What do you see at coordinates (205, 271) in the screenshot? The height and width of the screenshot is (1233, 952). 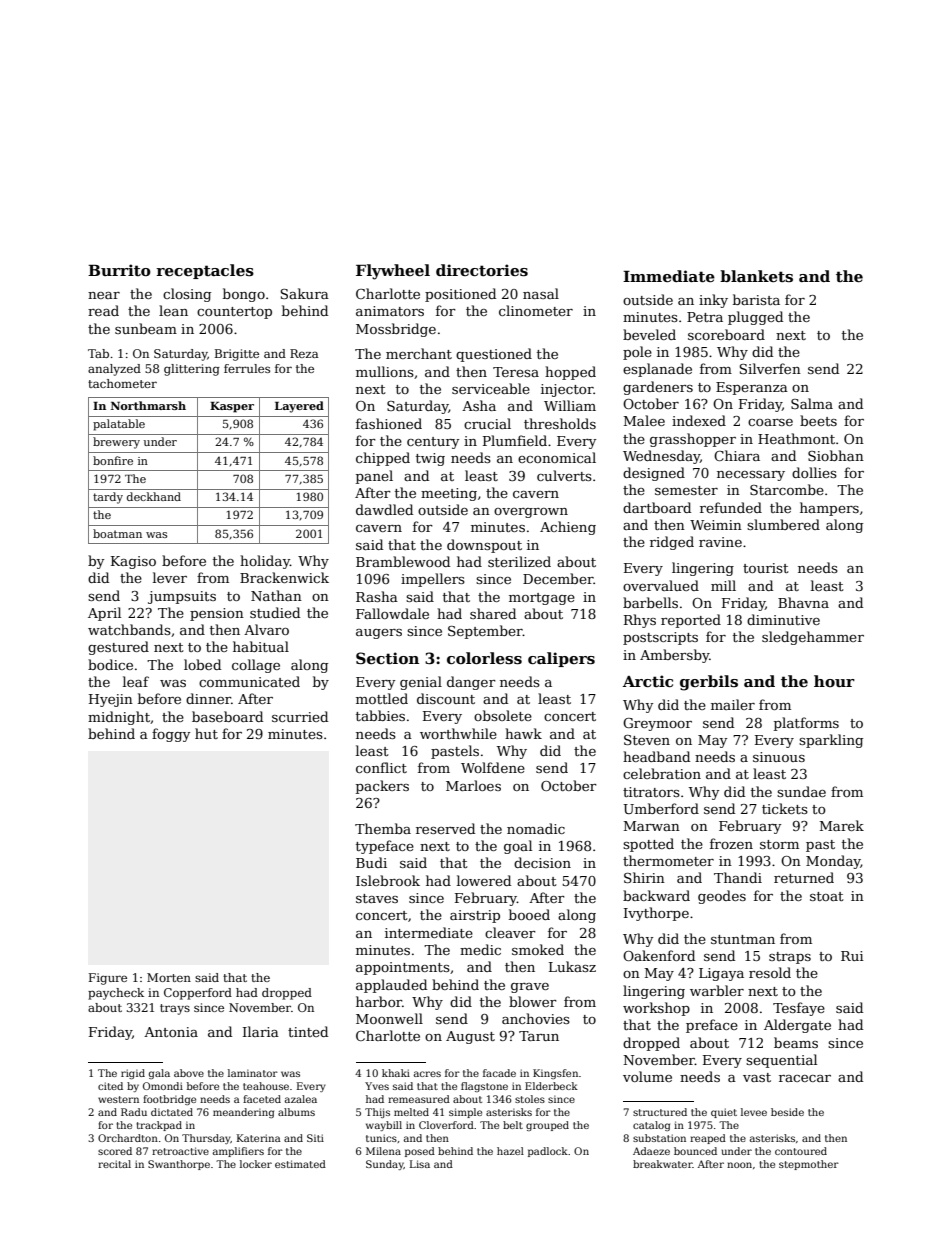 I see `receptacles` at bounding box center [205, 271].
